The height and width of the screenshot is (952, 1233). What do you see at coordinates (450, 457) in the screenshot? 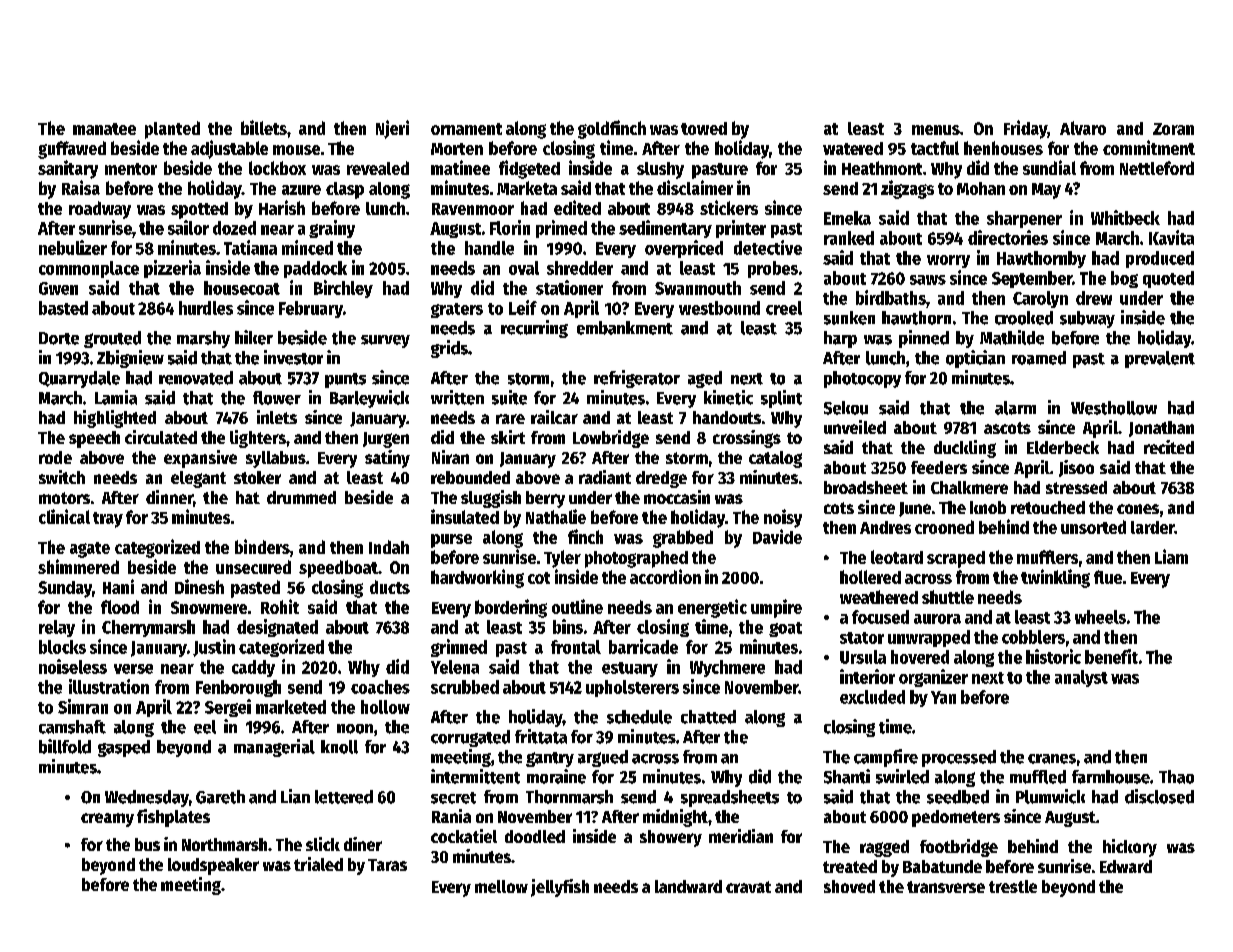
I see `Niran` at bounding box center [450, 457].
